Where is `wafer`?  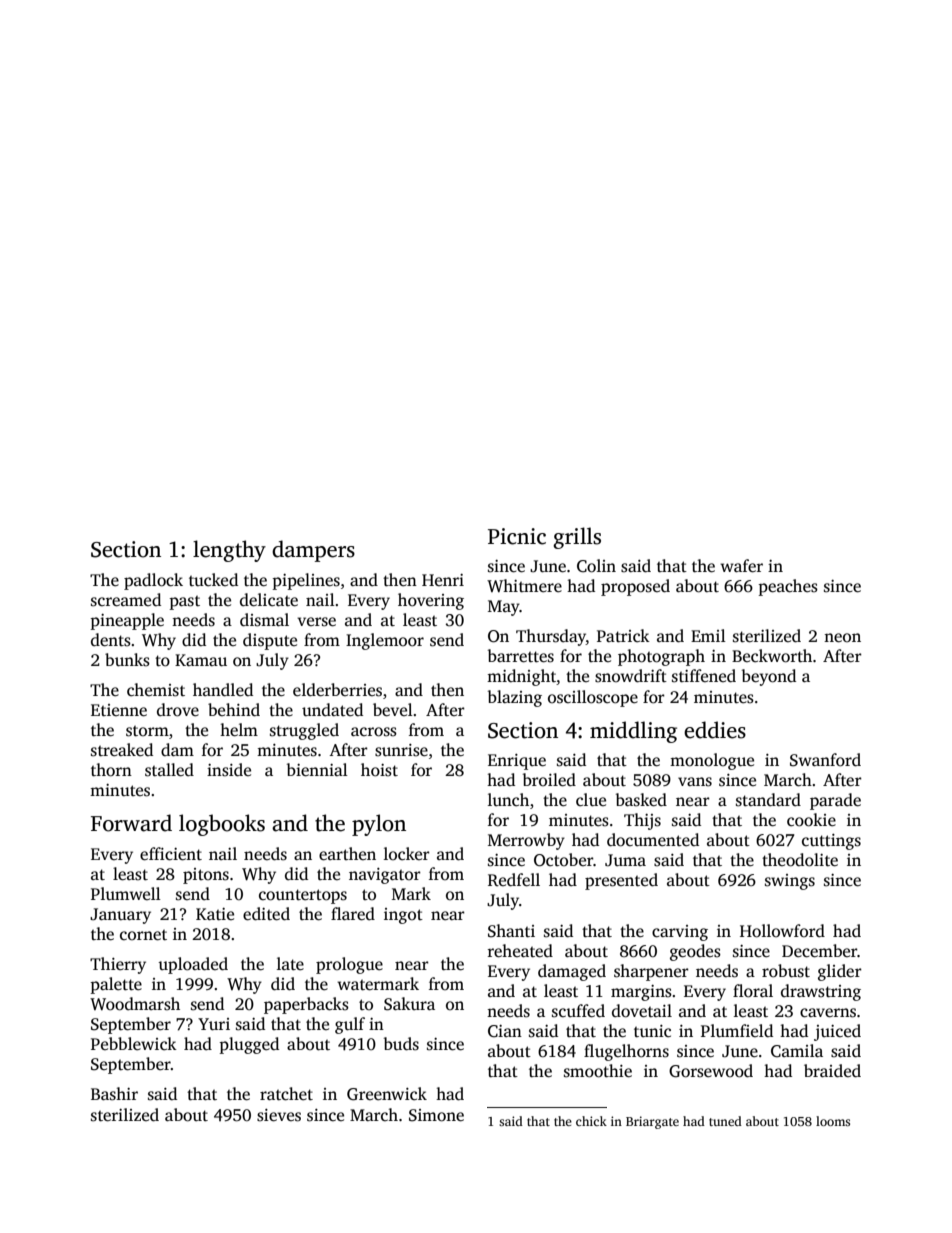
wafer is located at coordinates (741, 566).
